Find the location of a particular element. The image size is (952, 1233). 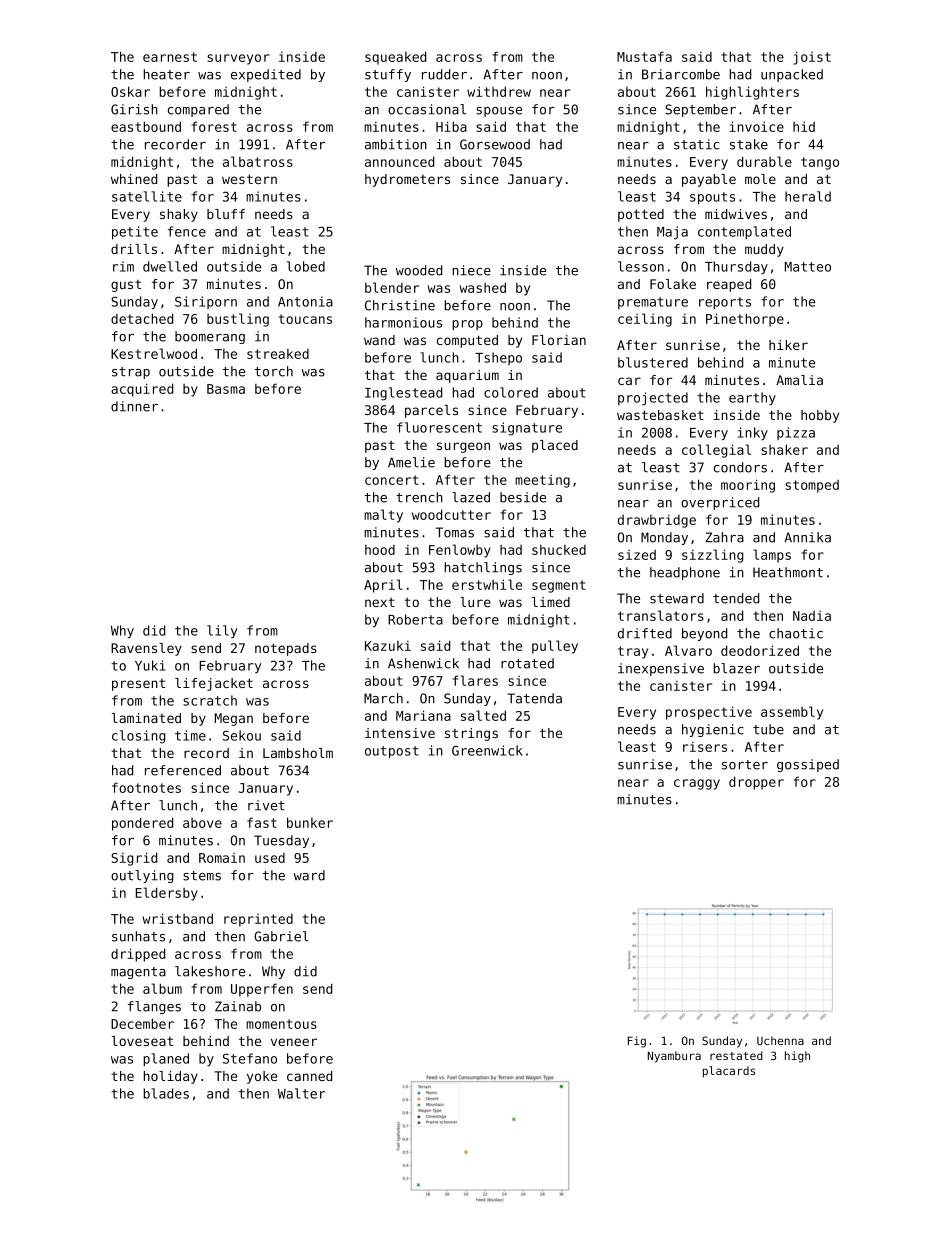

Briarcombe is located at coordinates (681, 74).
